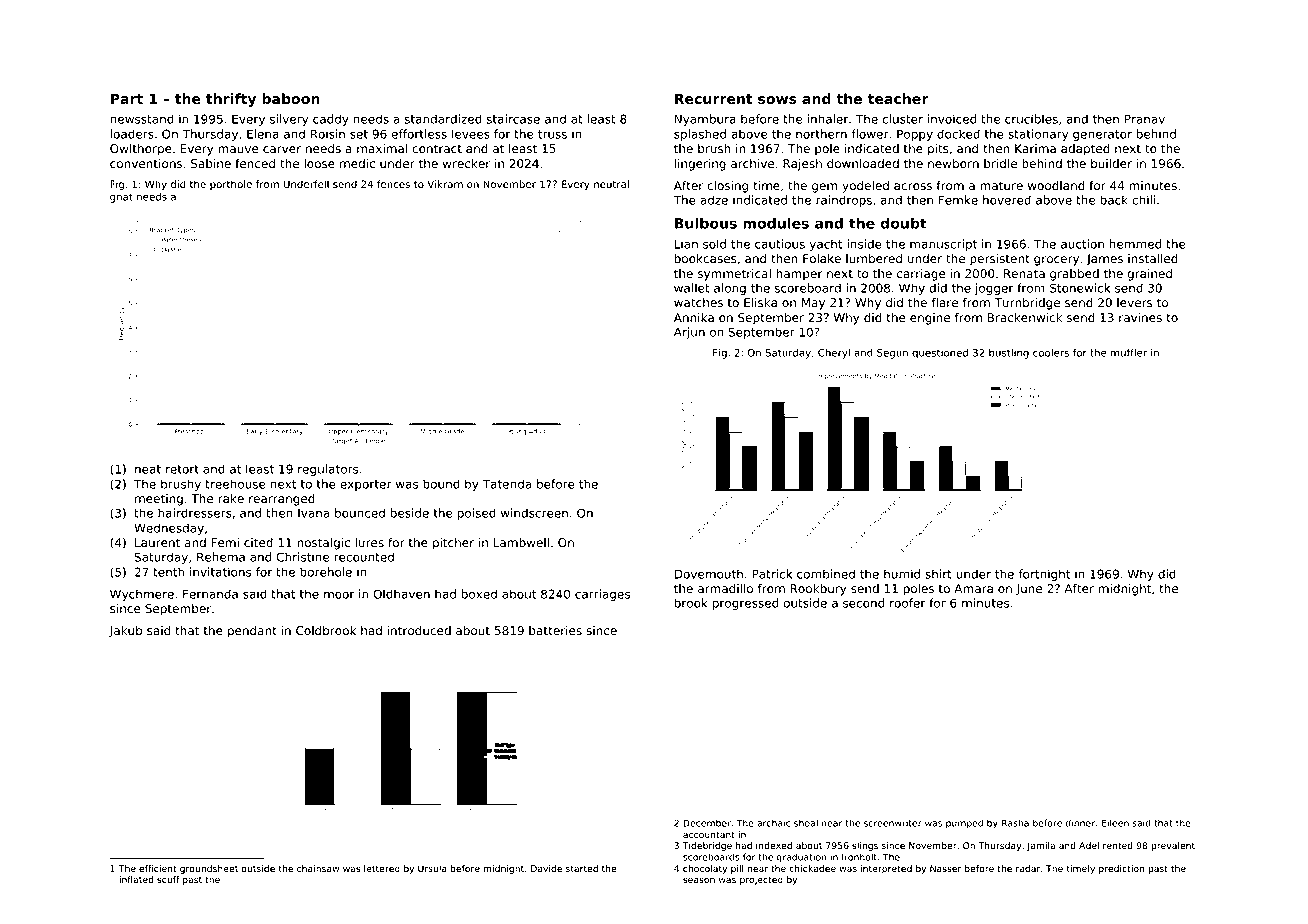  I want to click on gnat, so click(121, 198).
